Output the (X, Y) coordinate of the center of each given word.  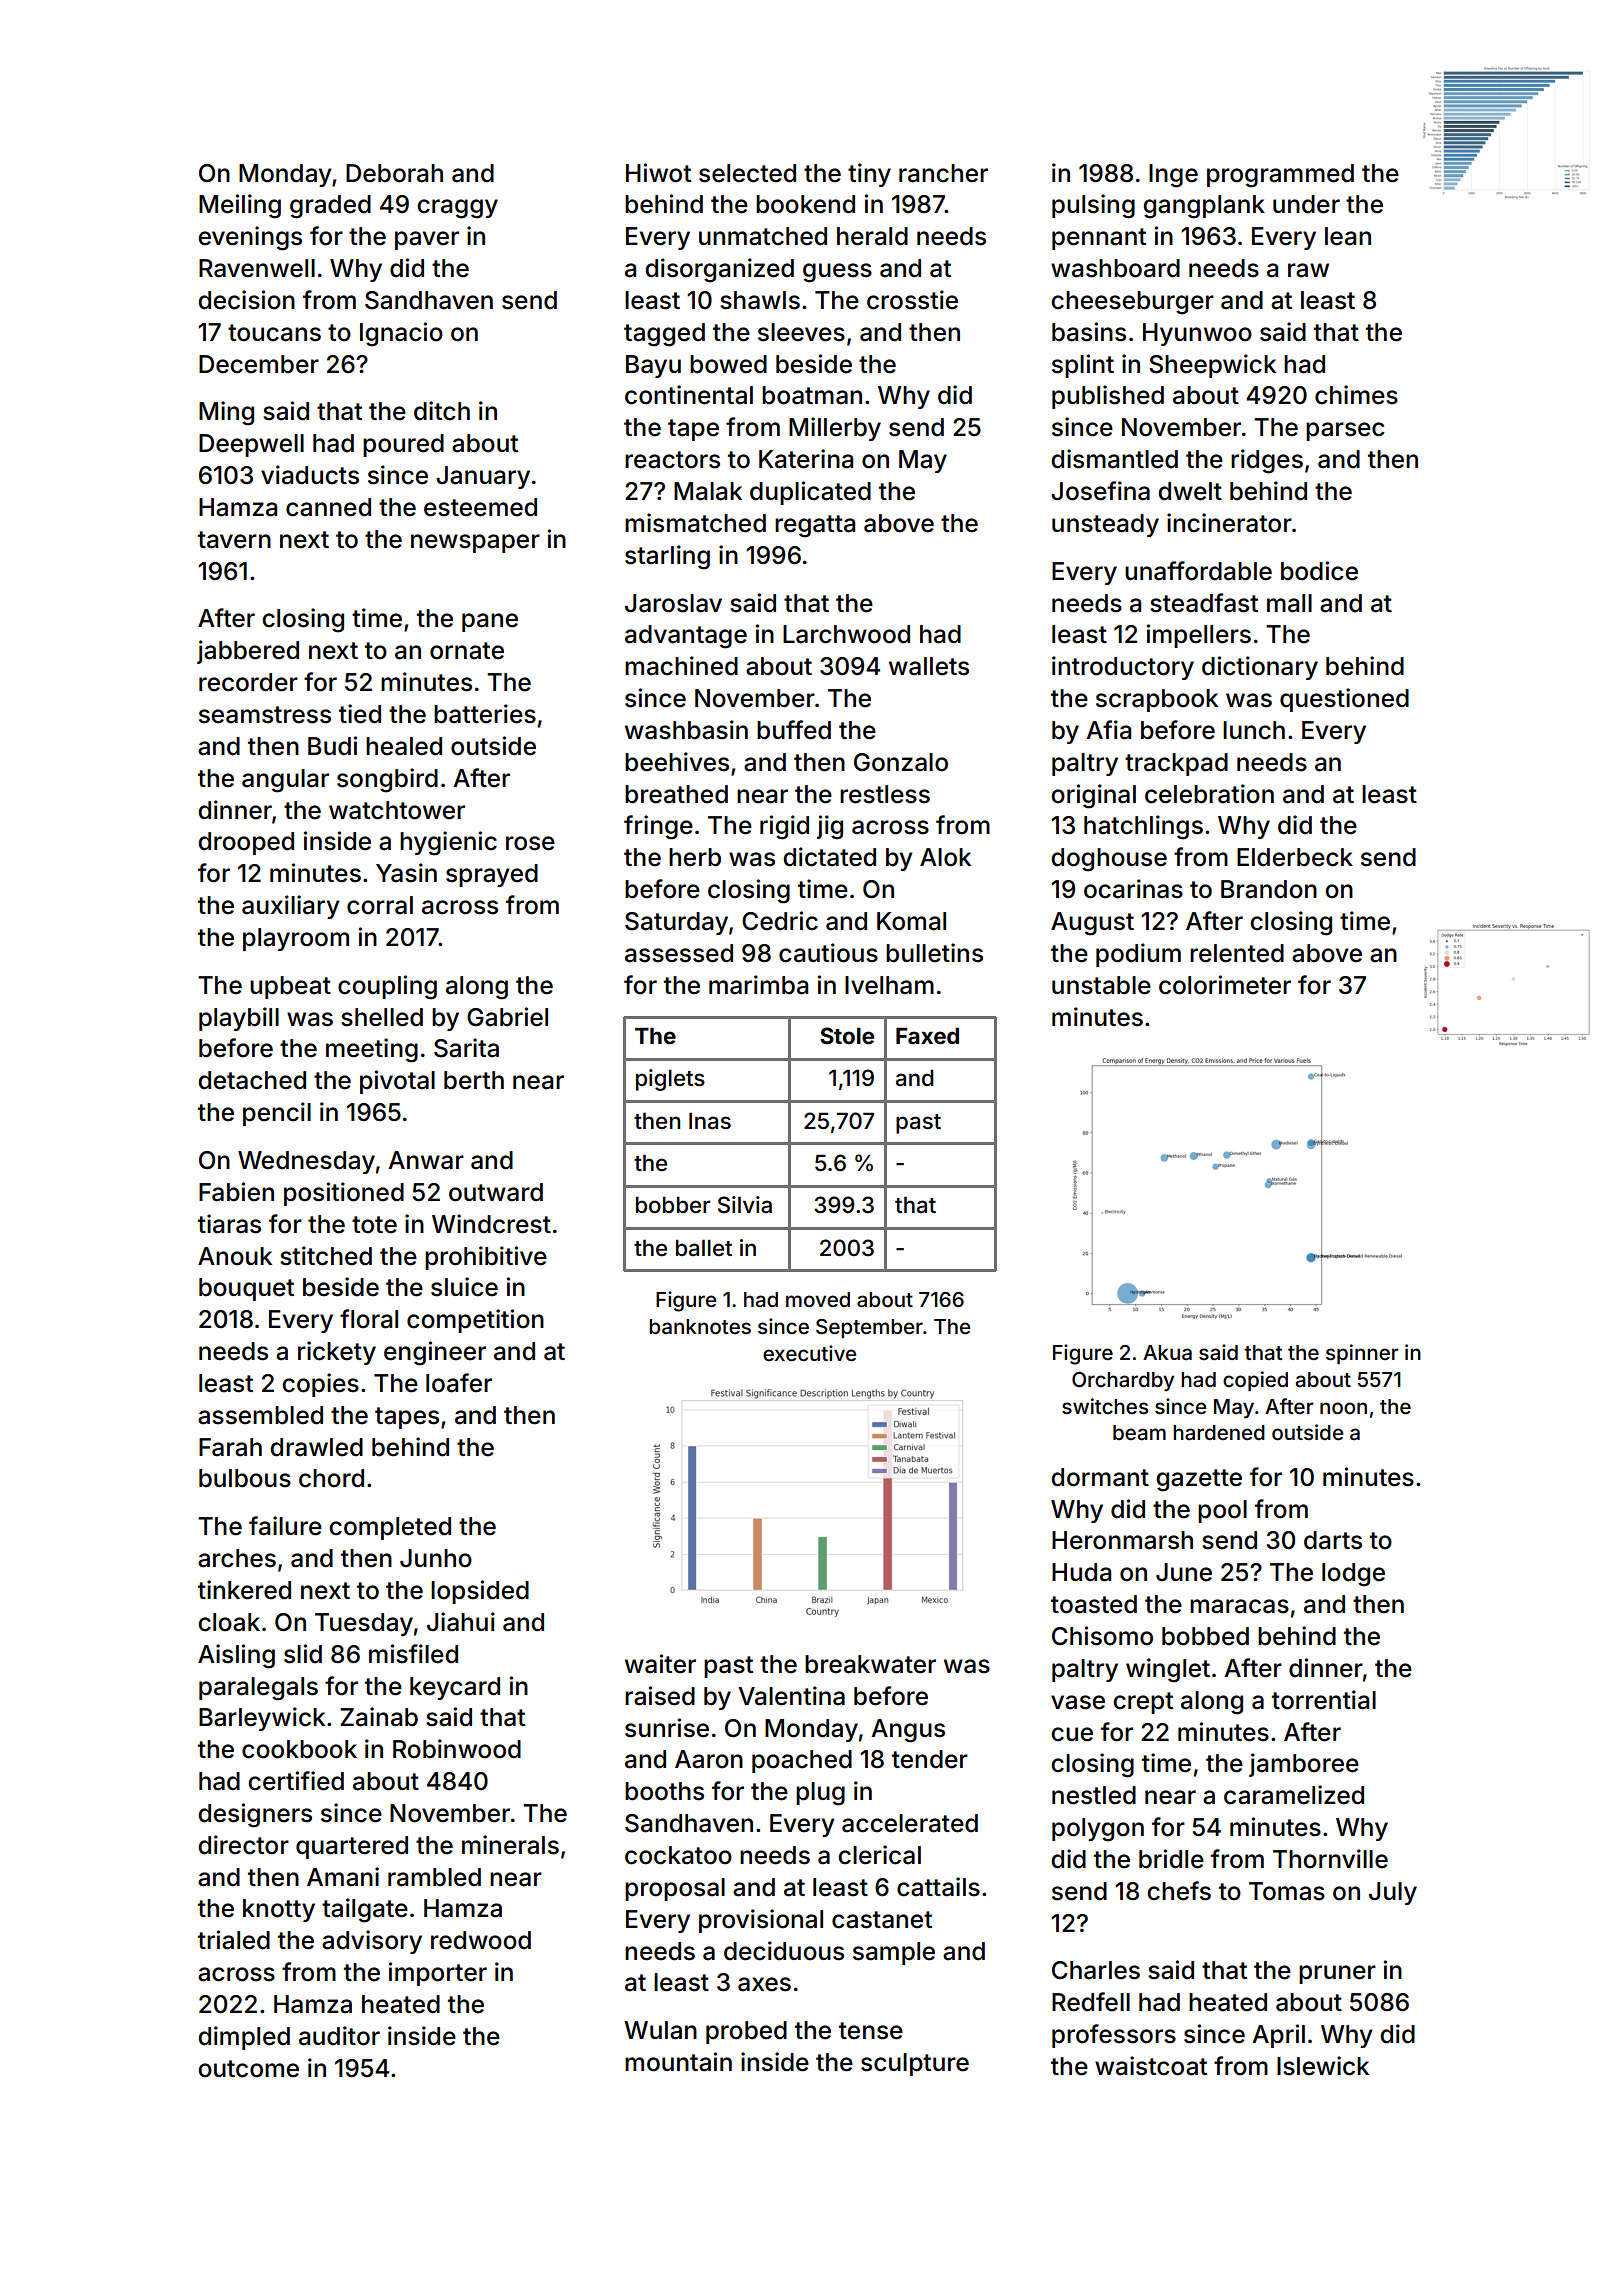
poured (403, 445)
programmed (1280, 176)
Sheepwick (1212, 366)
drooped (246, 843)
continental (689, 395)
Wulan (660, 2030)
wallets (929, 666)
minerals (510, 1845)
